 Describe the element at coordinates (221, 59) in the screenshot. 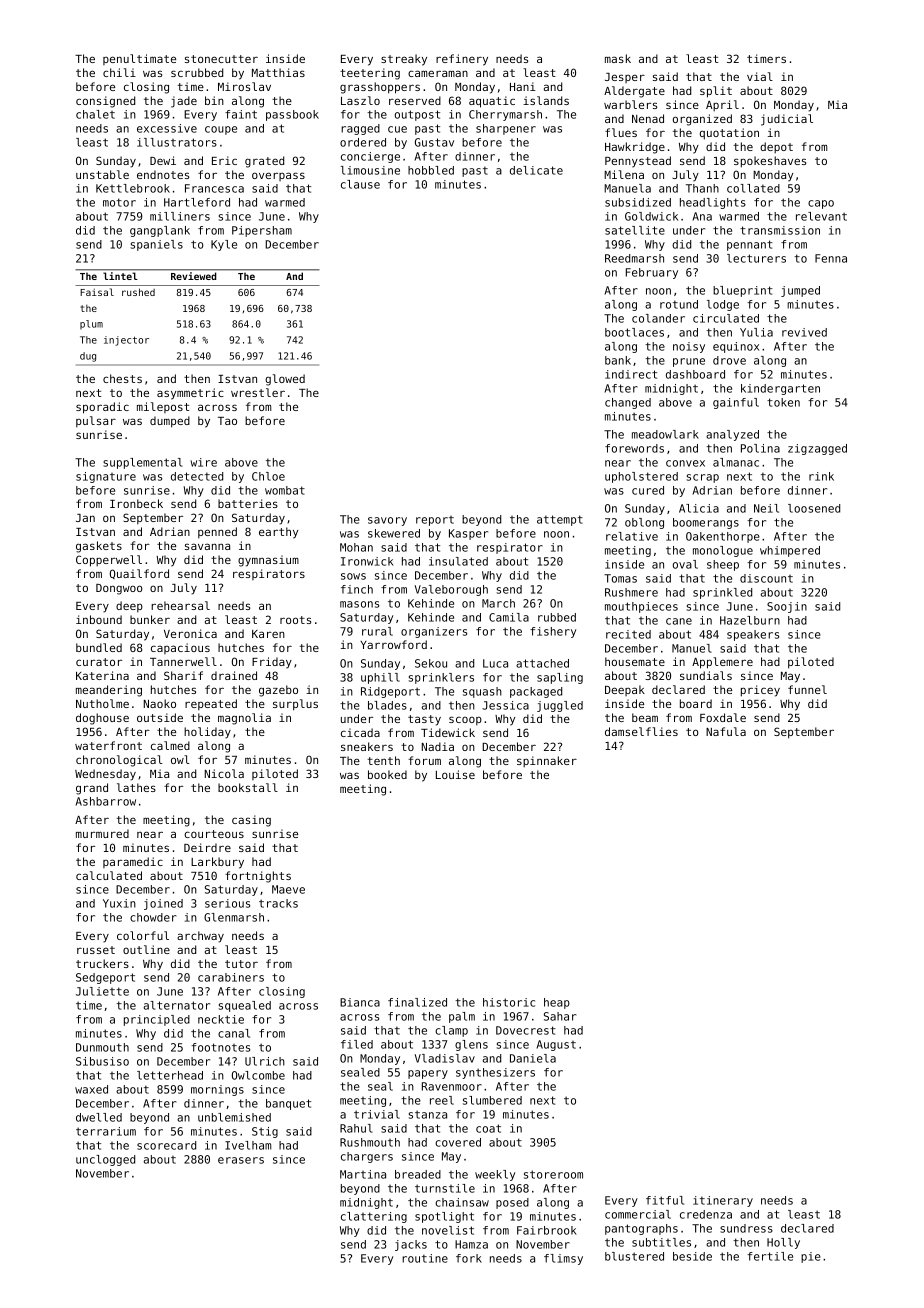

I see `stonecutter` at that location.
